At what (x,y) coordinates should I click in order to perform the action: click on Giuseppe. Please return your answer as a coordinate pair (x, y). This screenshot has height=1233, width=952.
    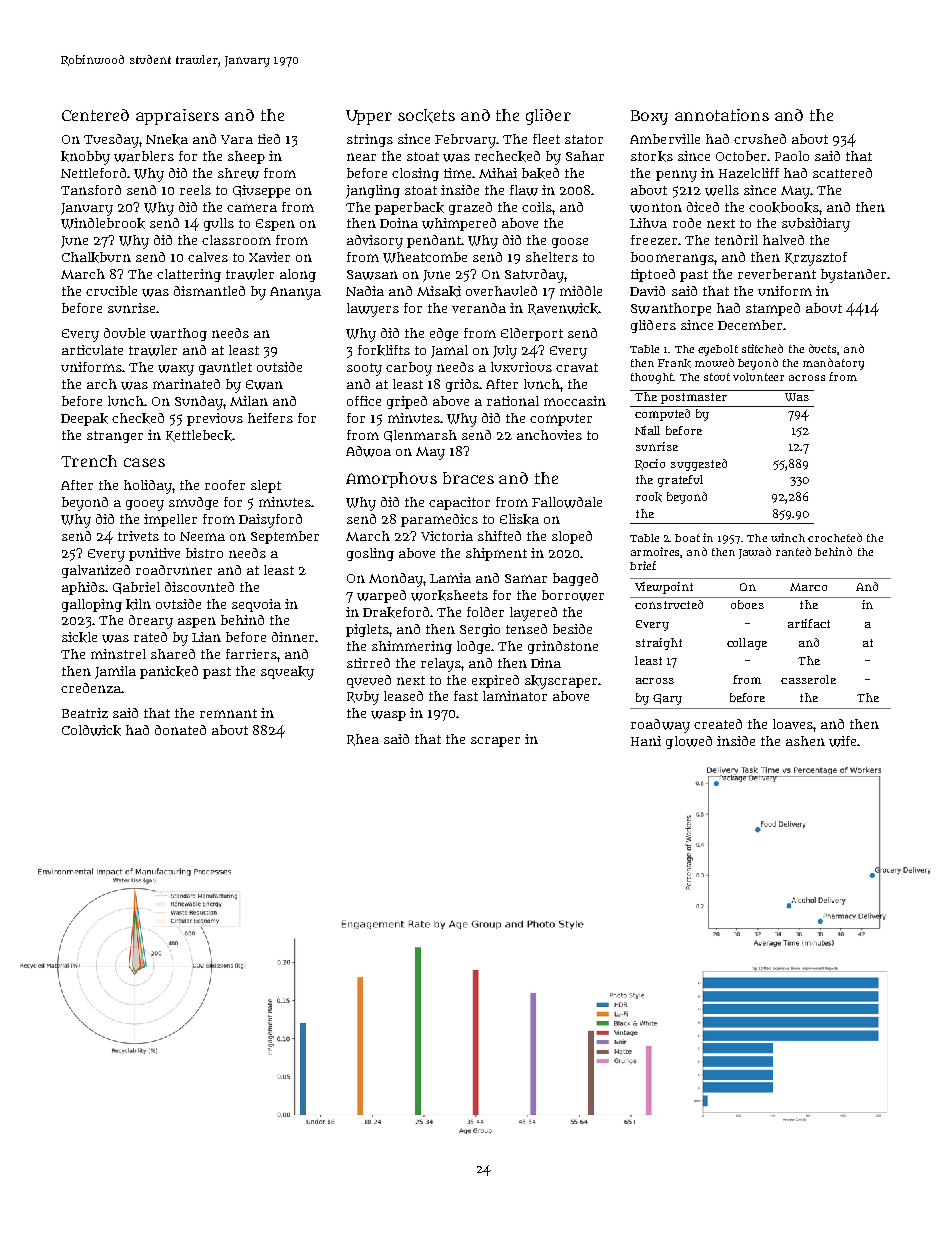
    Looking at the image, I should click on (261, 191).
